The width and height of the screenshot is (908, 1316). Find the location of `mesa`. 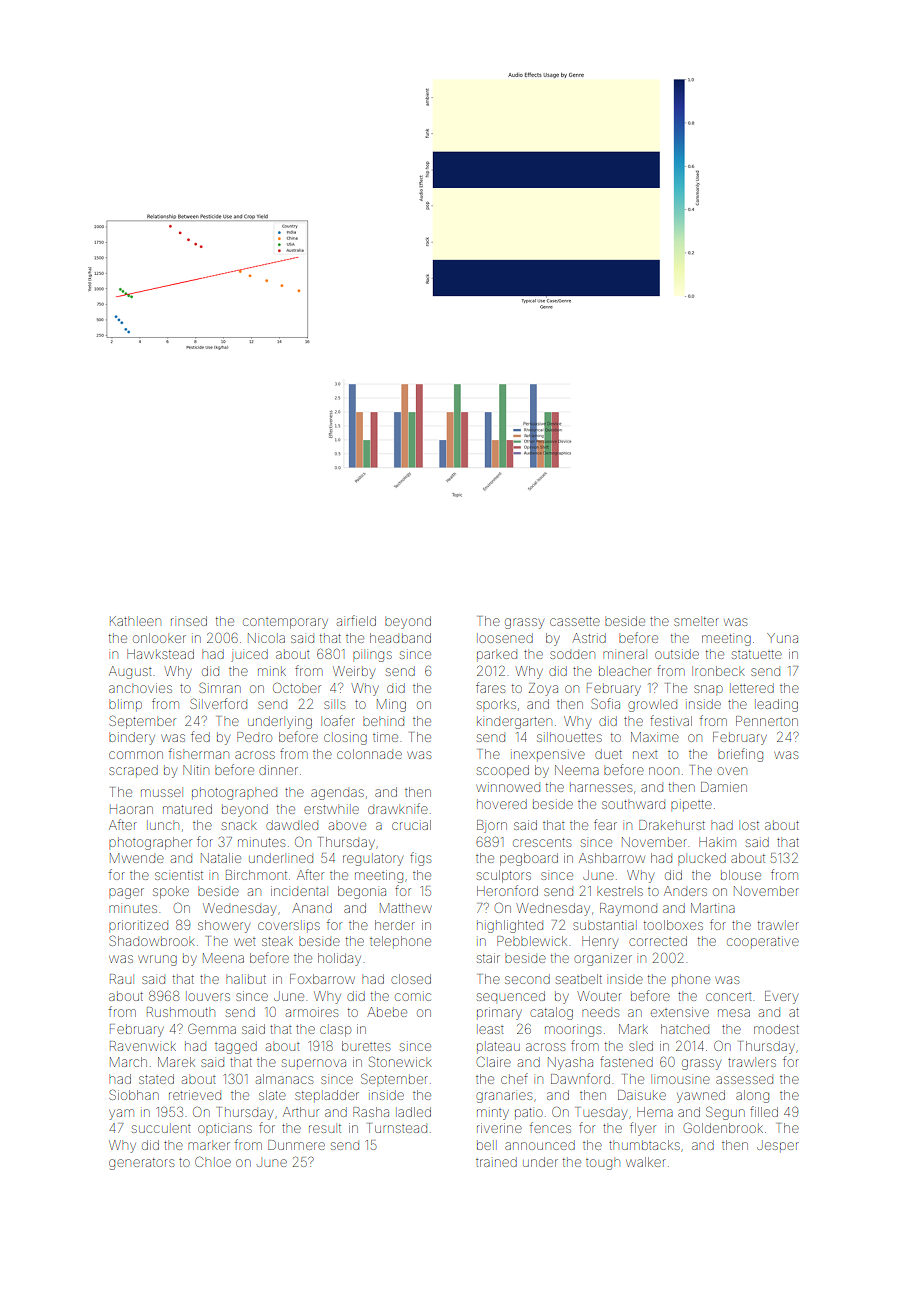

mesa is located at coordinates (734, 1013).
